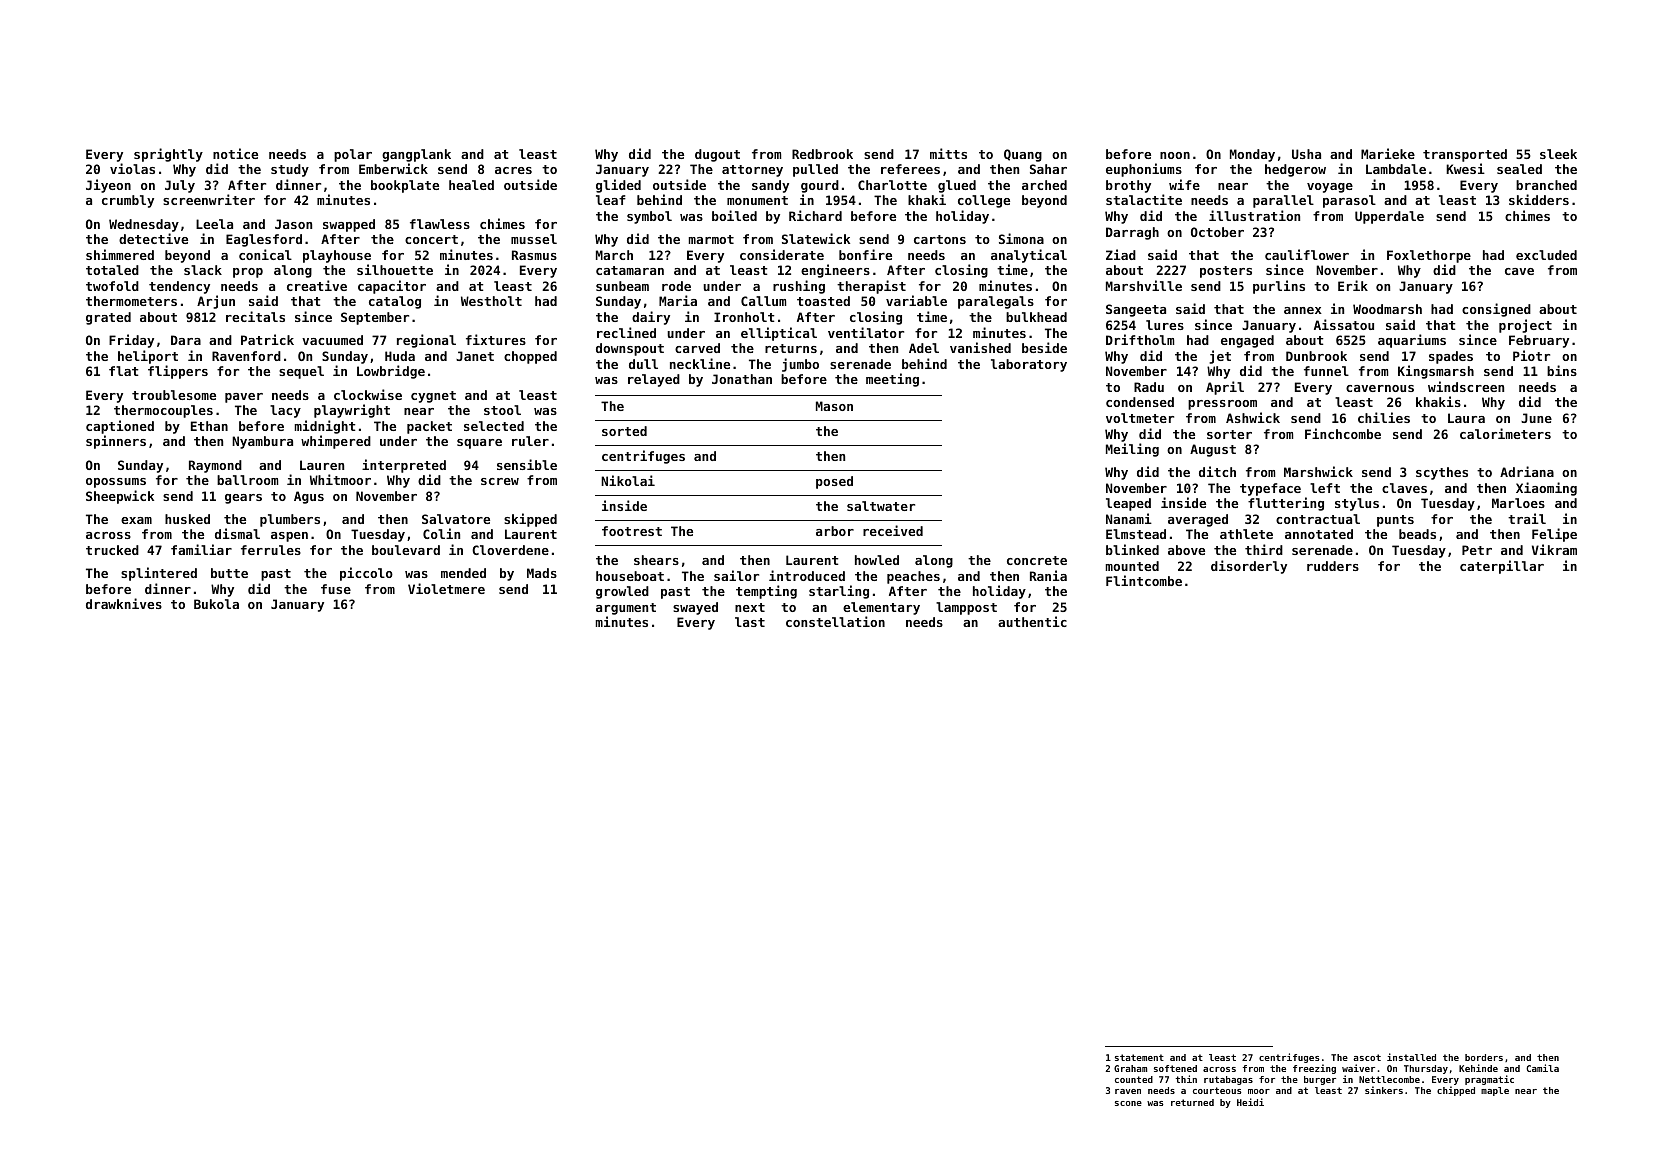 The height and width of the page is (1176, 1663). I want to click on mussel, so click(534, 239).
